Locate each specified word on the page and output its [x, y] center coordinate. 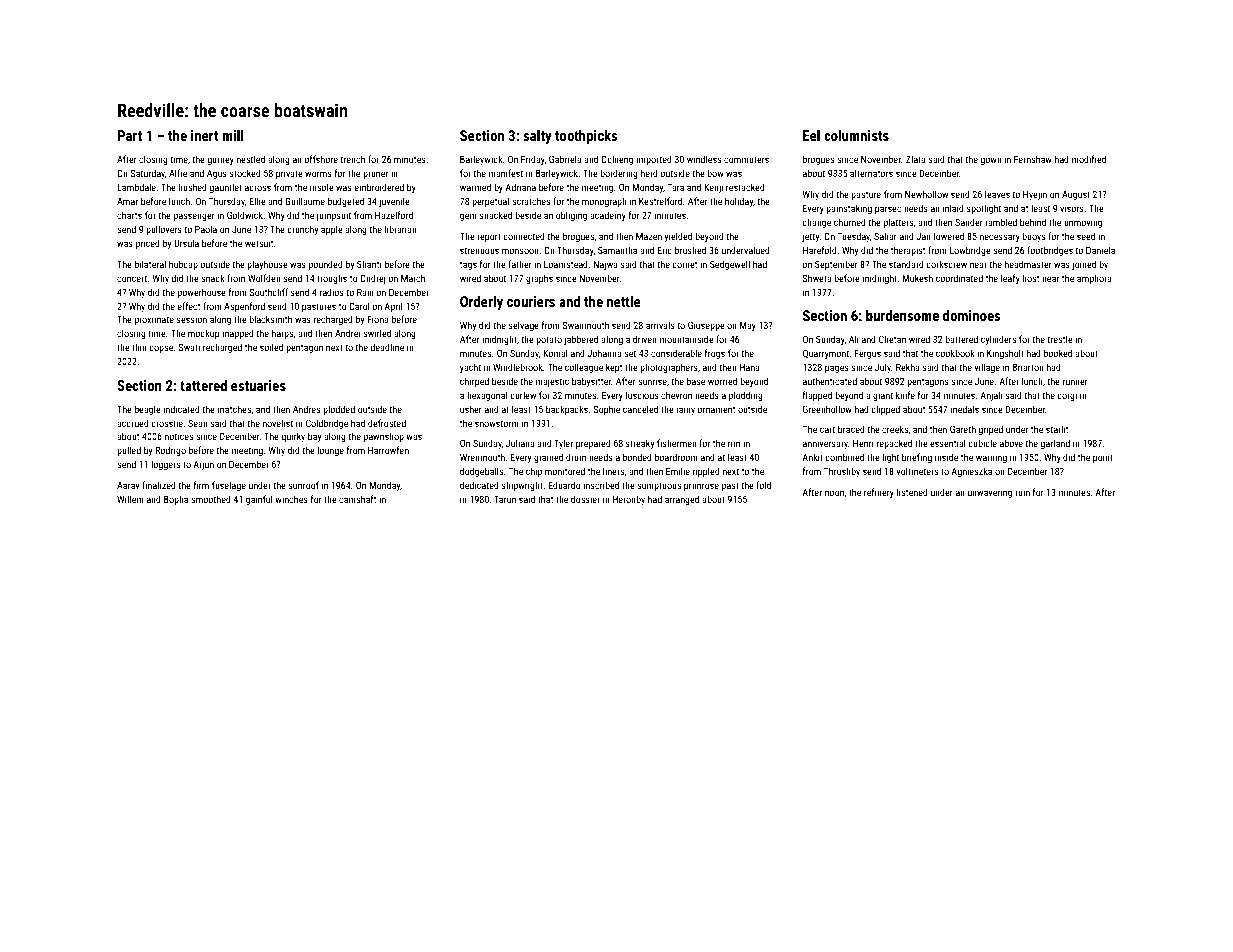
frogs [715, 354]
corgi [1067, 396]
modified [1089, 159]
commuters [746, 159]
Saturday [148, 174]
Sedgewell [730, 265]
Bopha [176, 500]
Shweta [817, 278]
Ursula [186, 243]
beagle [148, 410]
